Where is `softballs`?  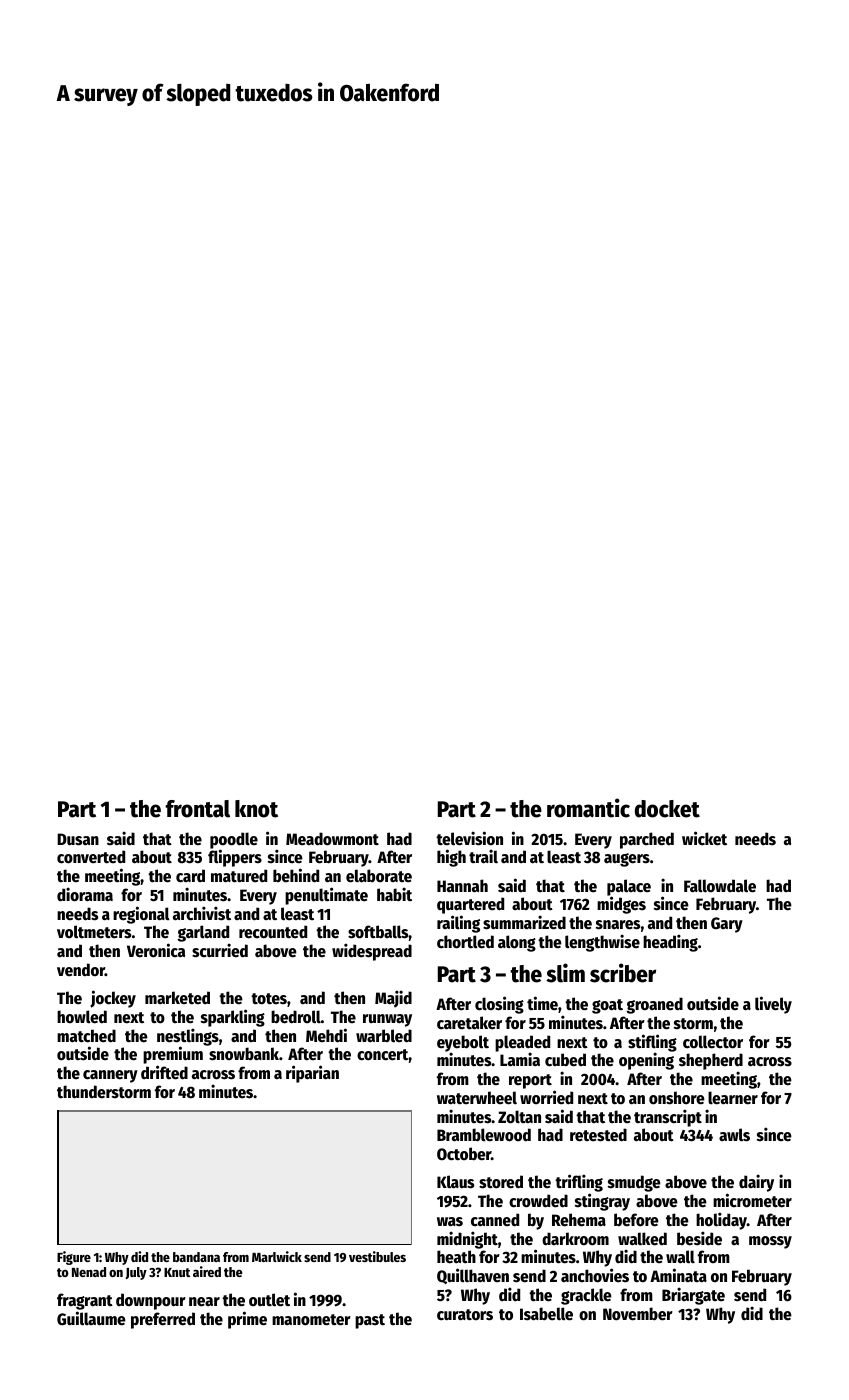
softballs is located at coordinates (378, 932).
